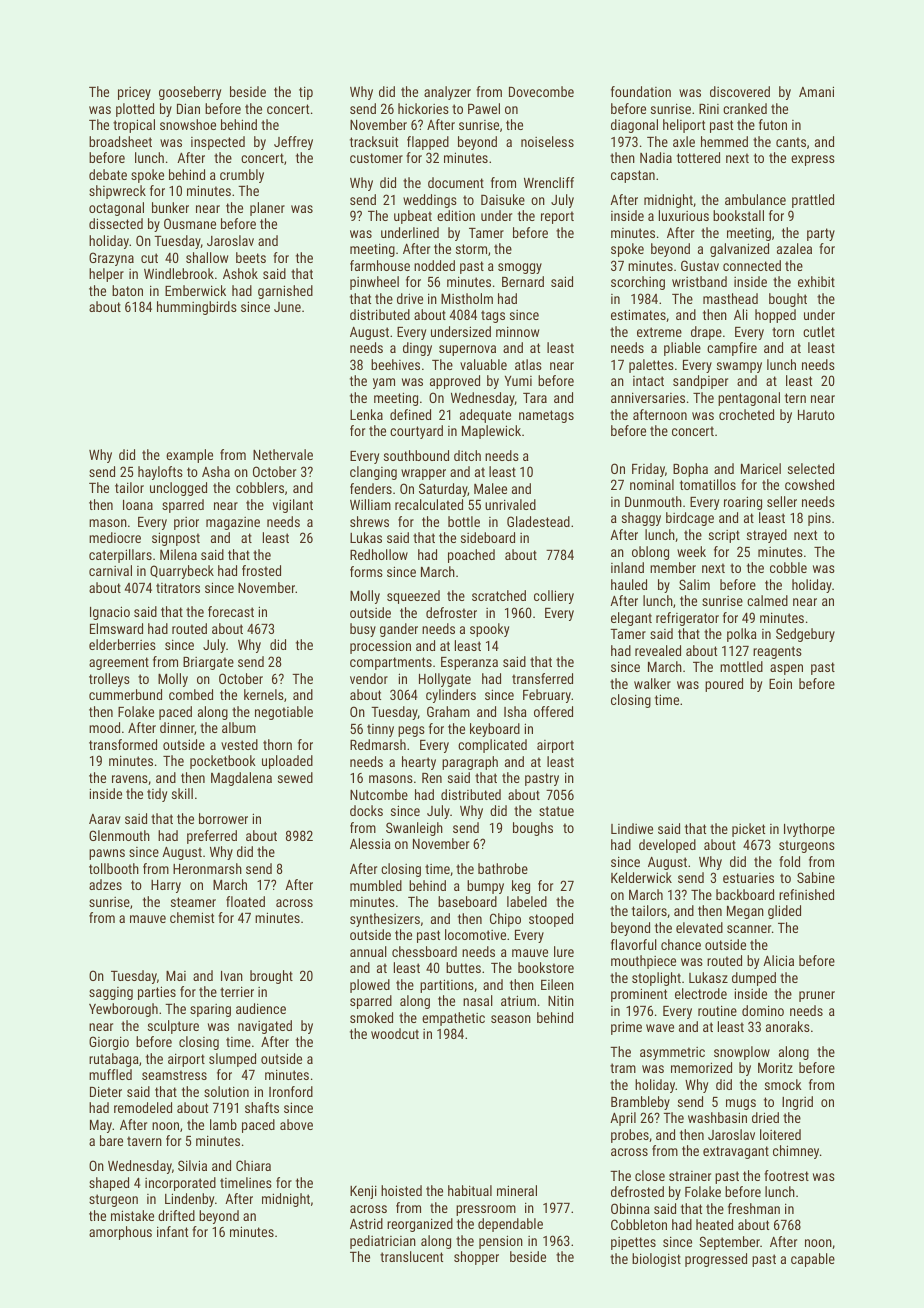  What do you see at coordinates (470, 1190) in the document?
I see `habitual` at bounding box center [470, 1190].
